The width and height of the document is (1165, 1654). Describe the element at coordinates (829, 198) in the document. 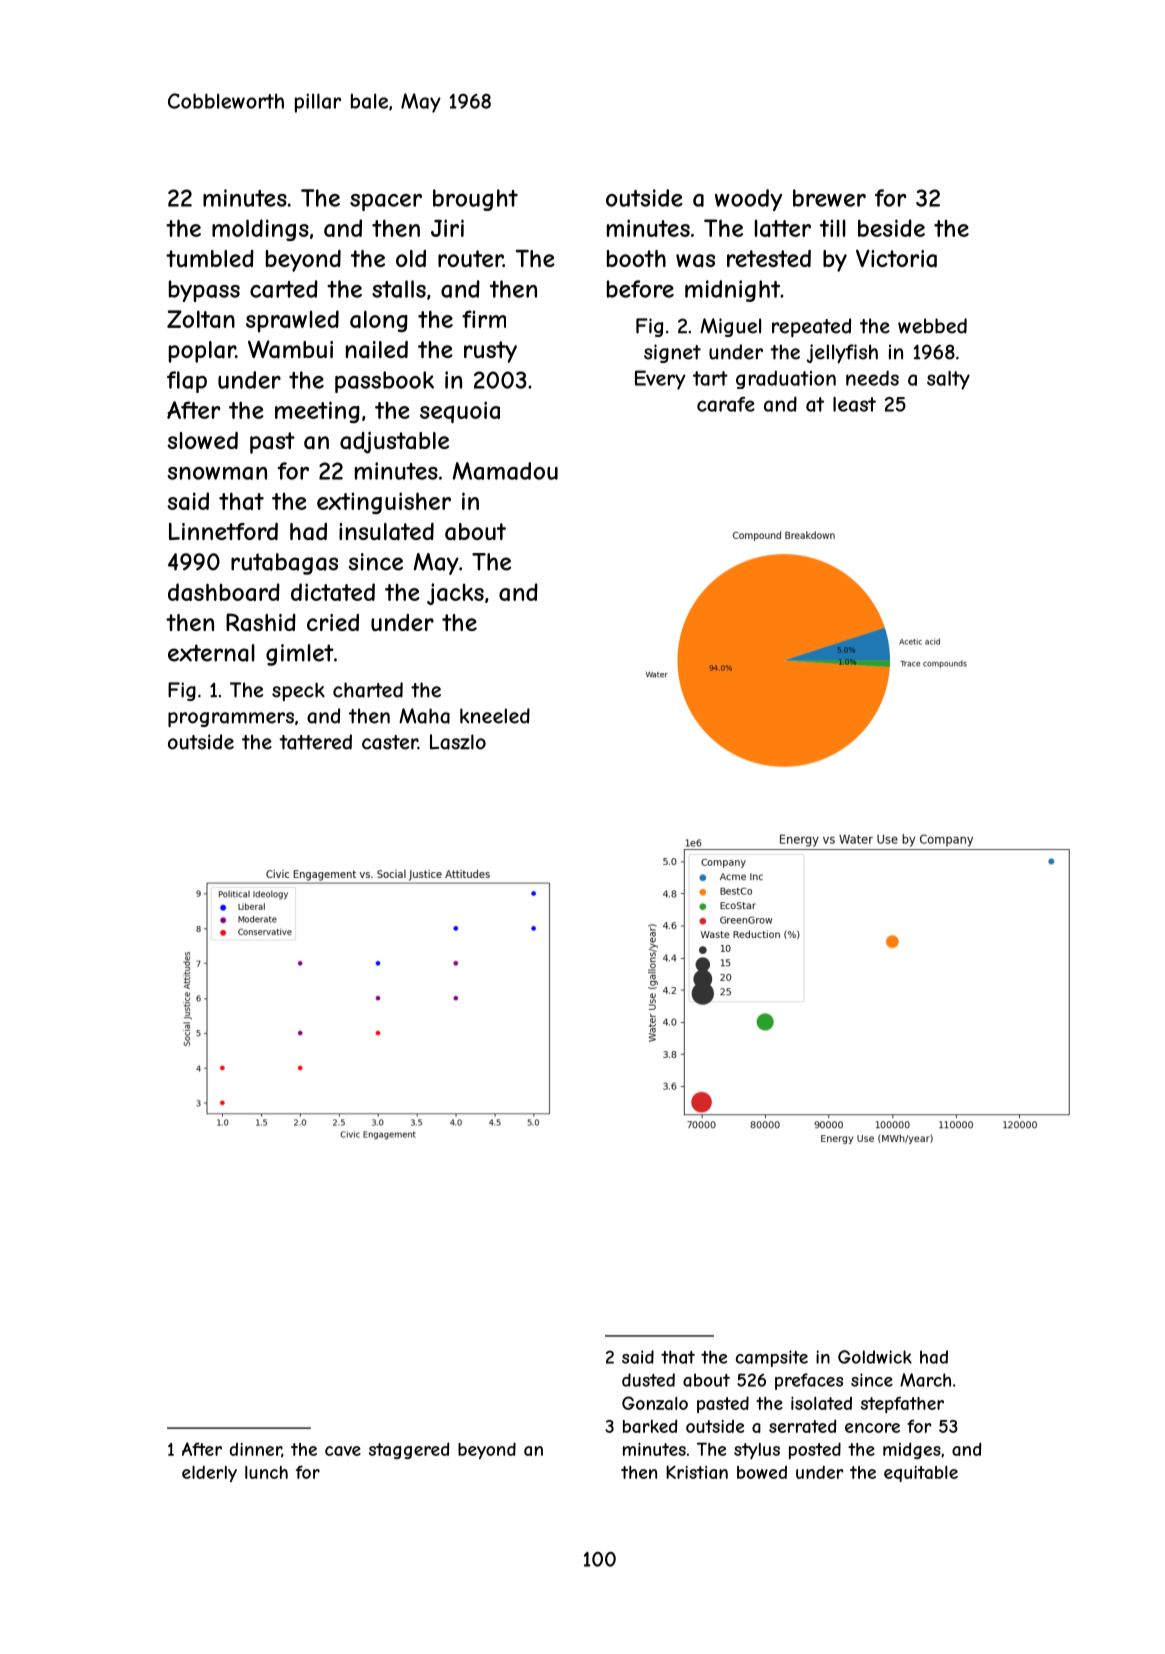

I see `brewer` at that location.
